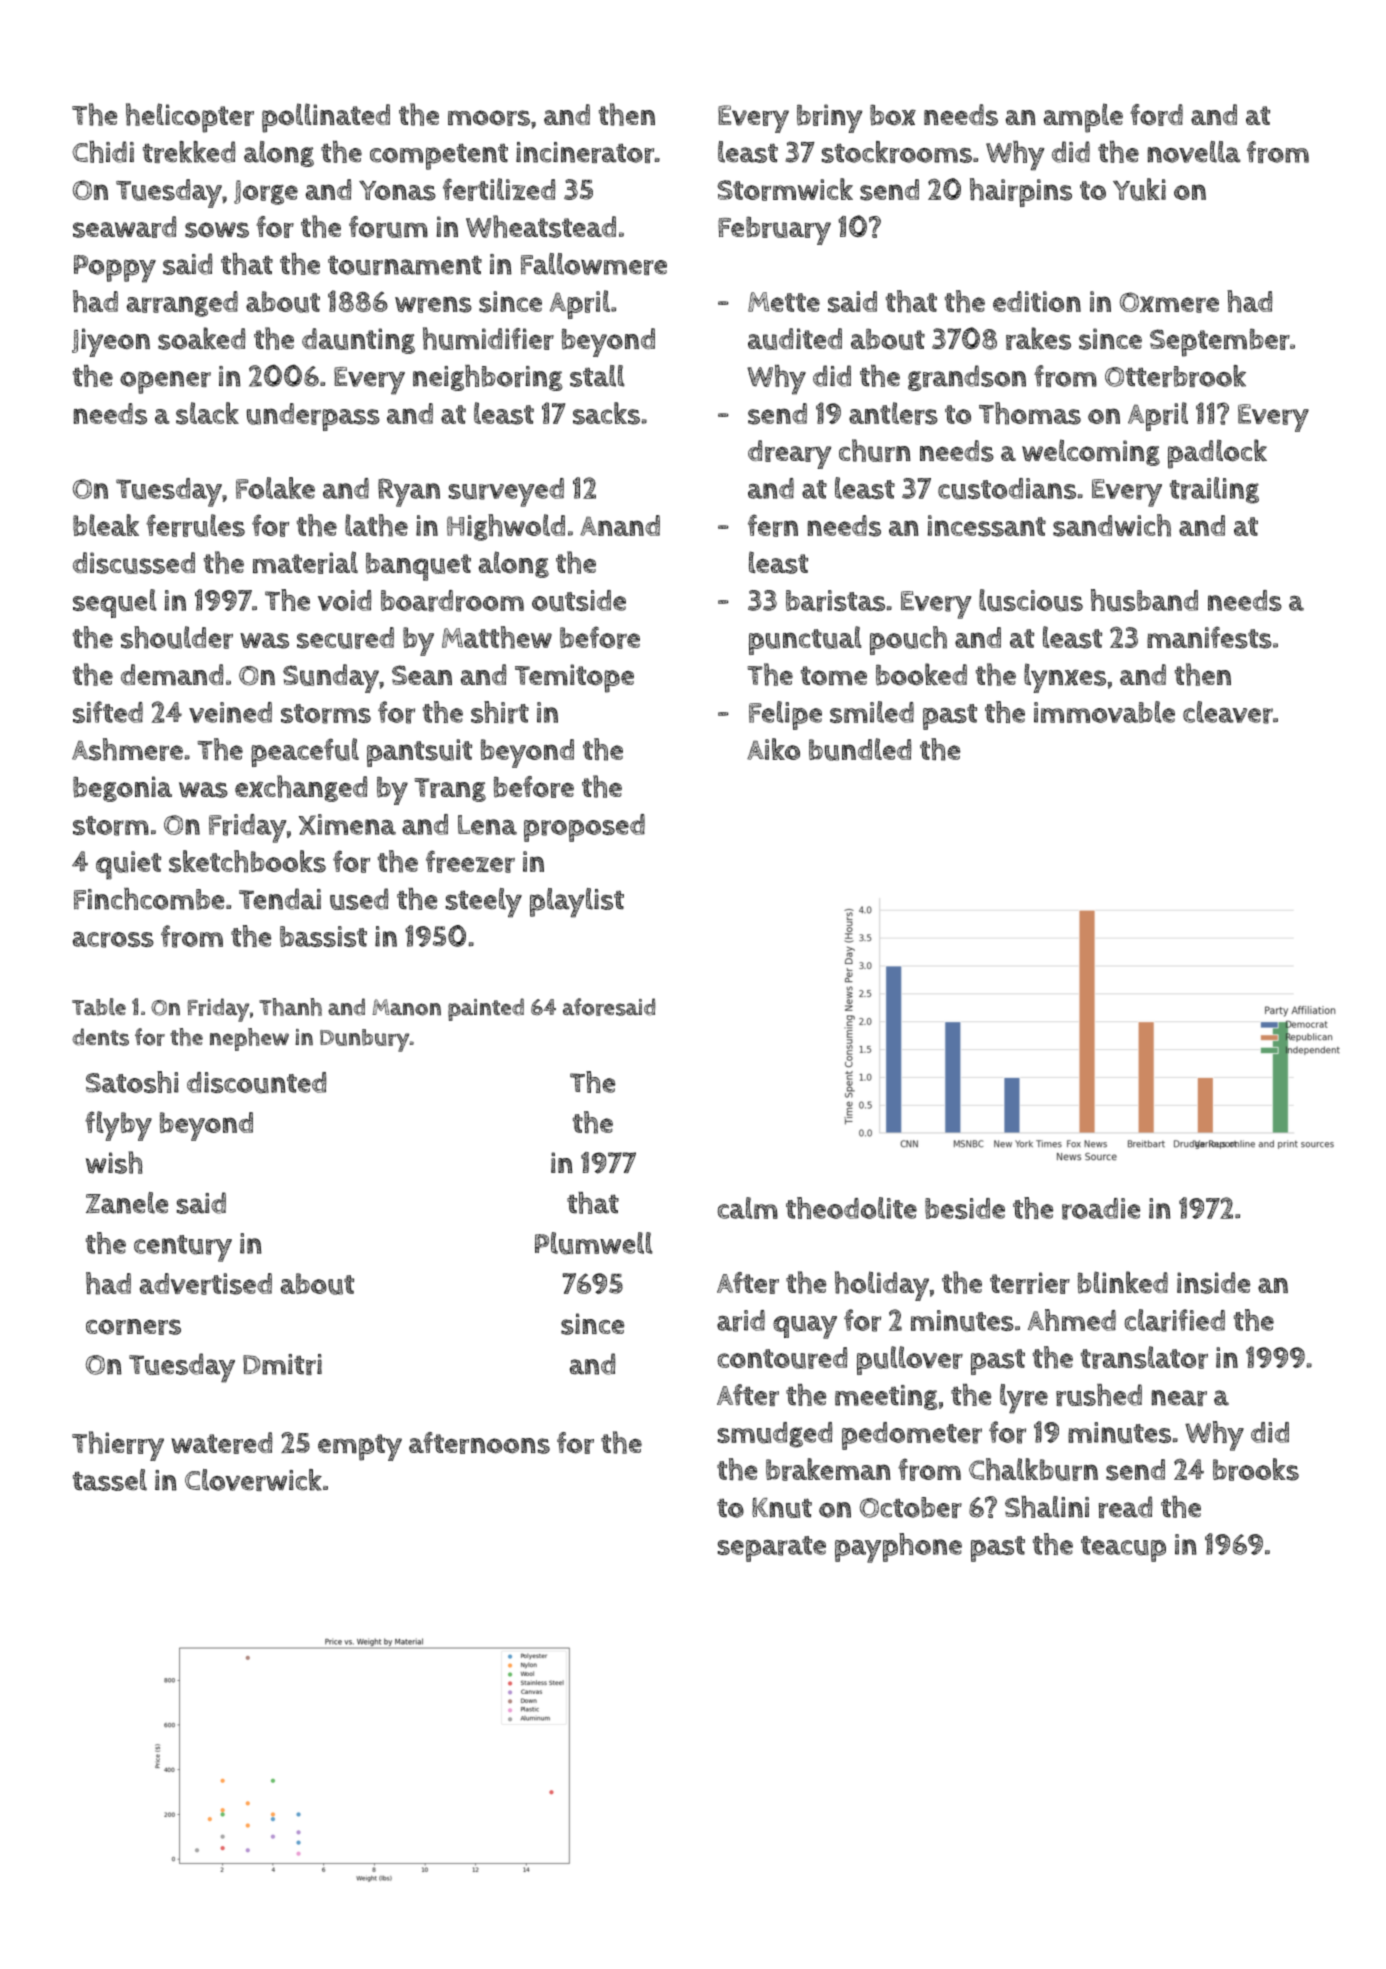  I want to click on corners, so click(133, 1327).
